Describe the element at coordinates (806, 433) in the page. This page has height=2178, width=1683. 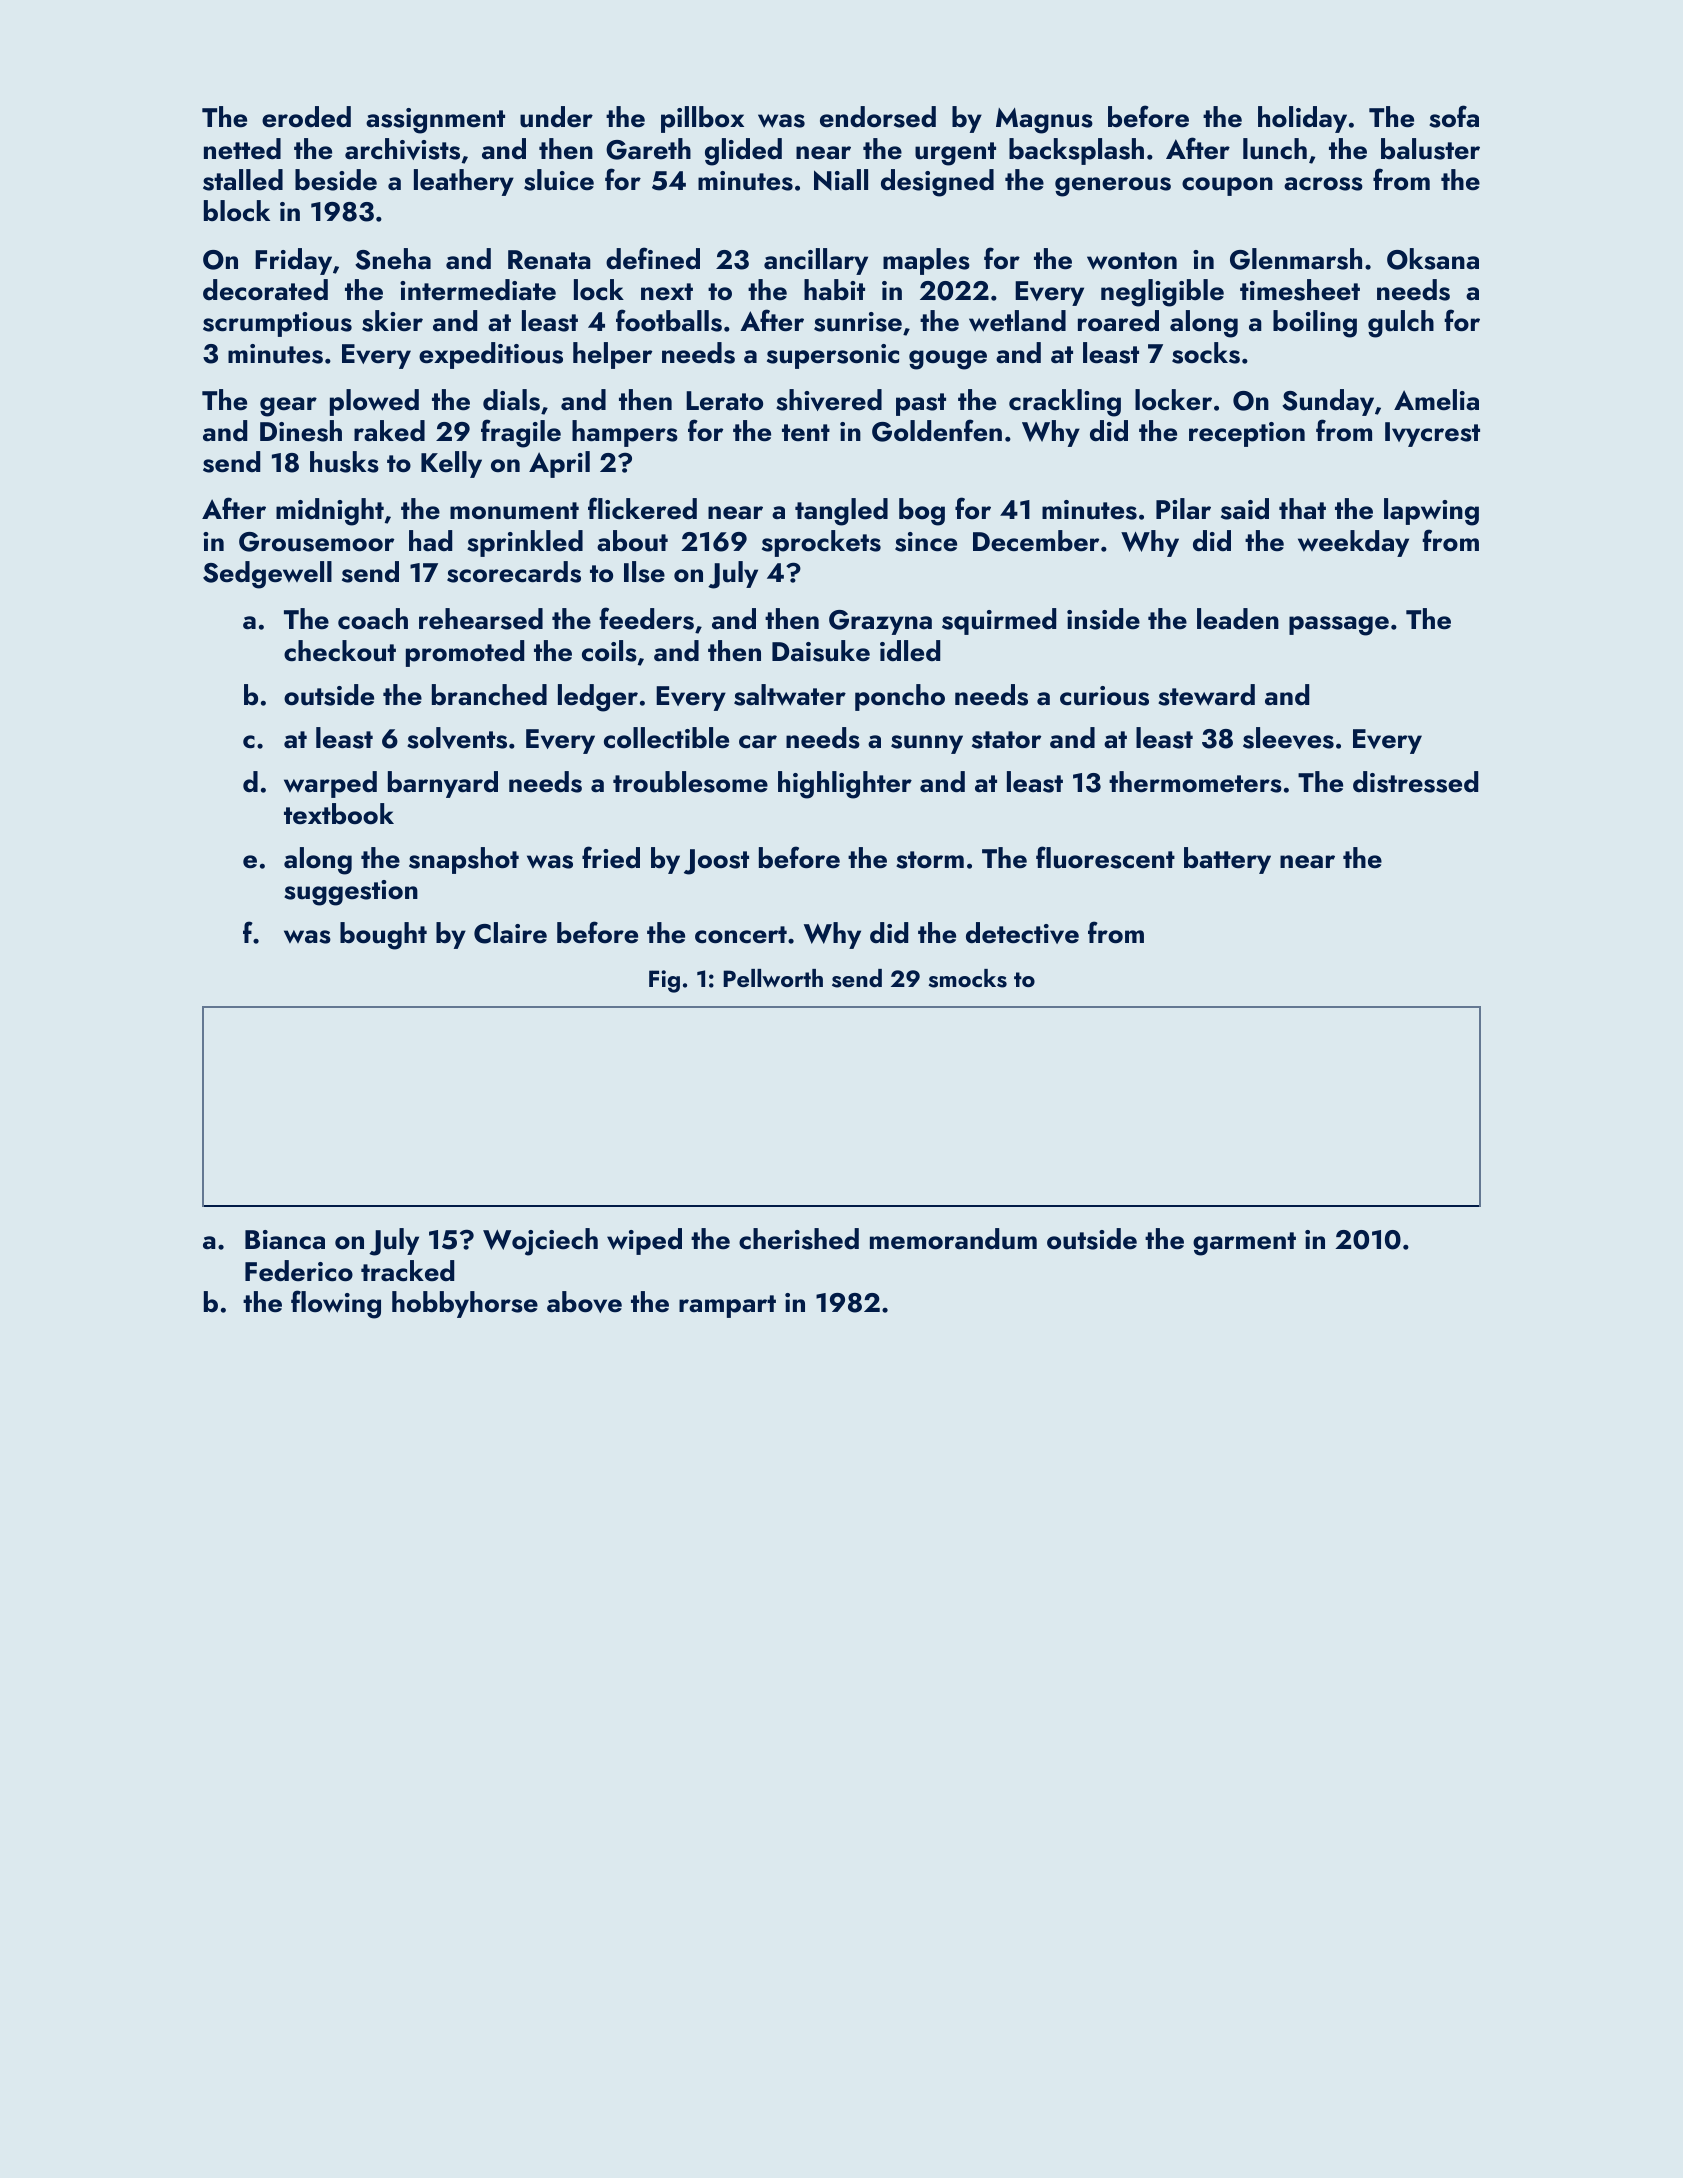
I see `tent` at that location.
